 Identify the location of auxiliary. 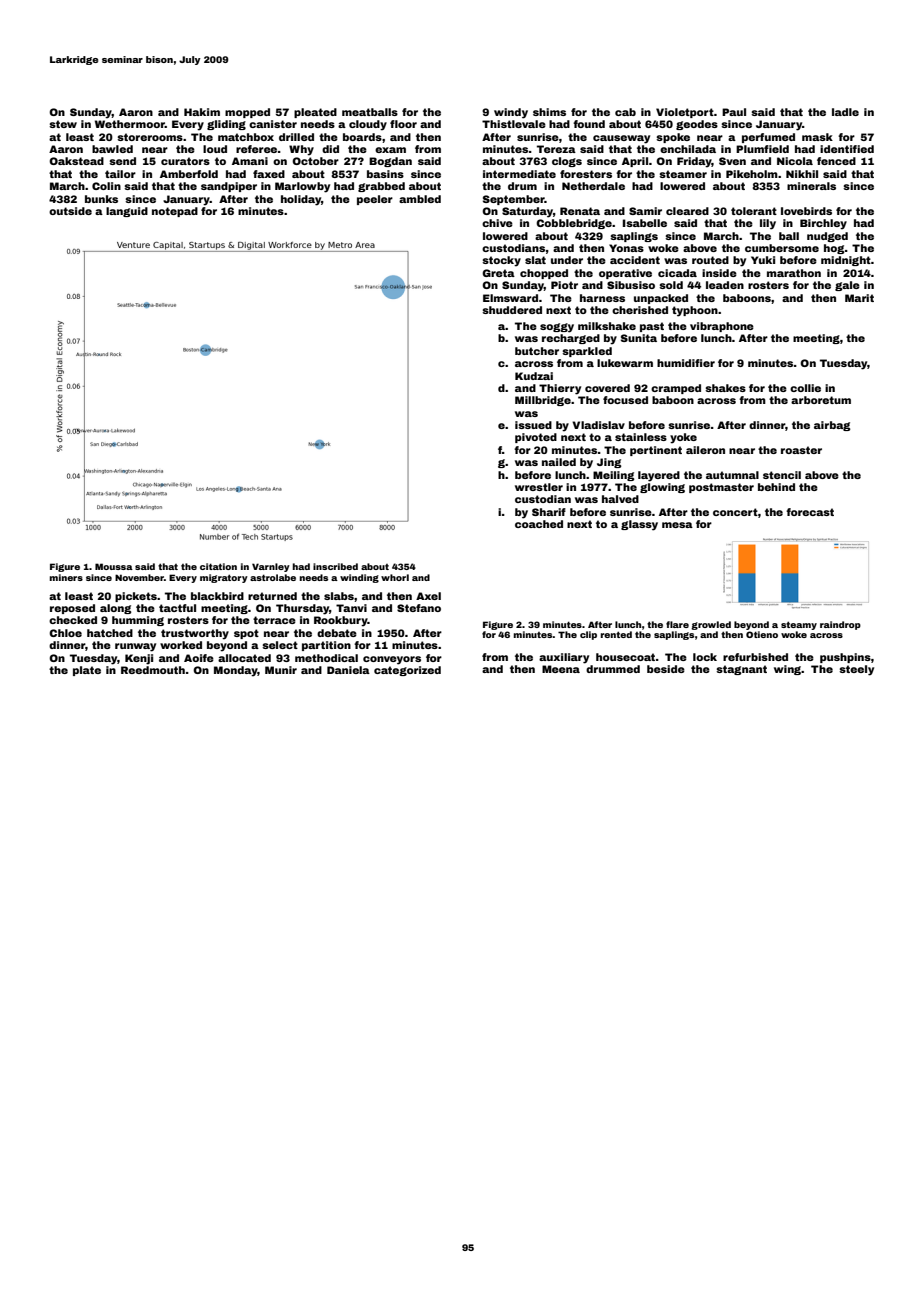
(564, 658).
